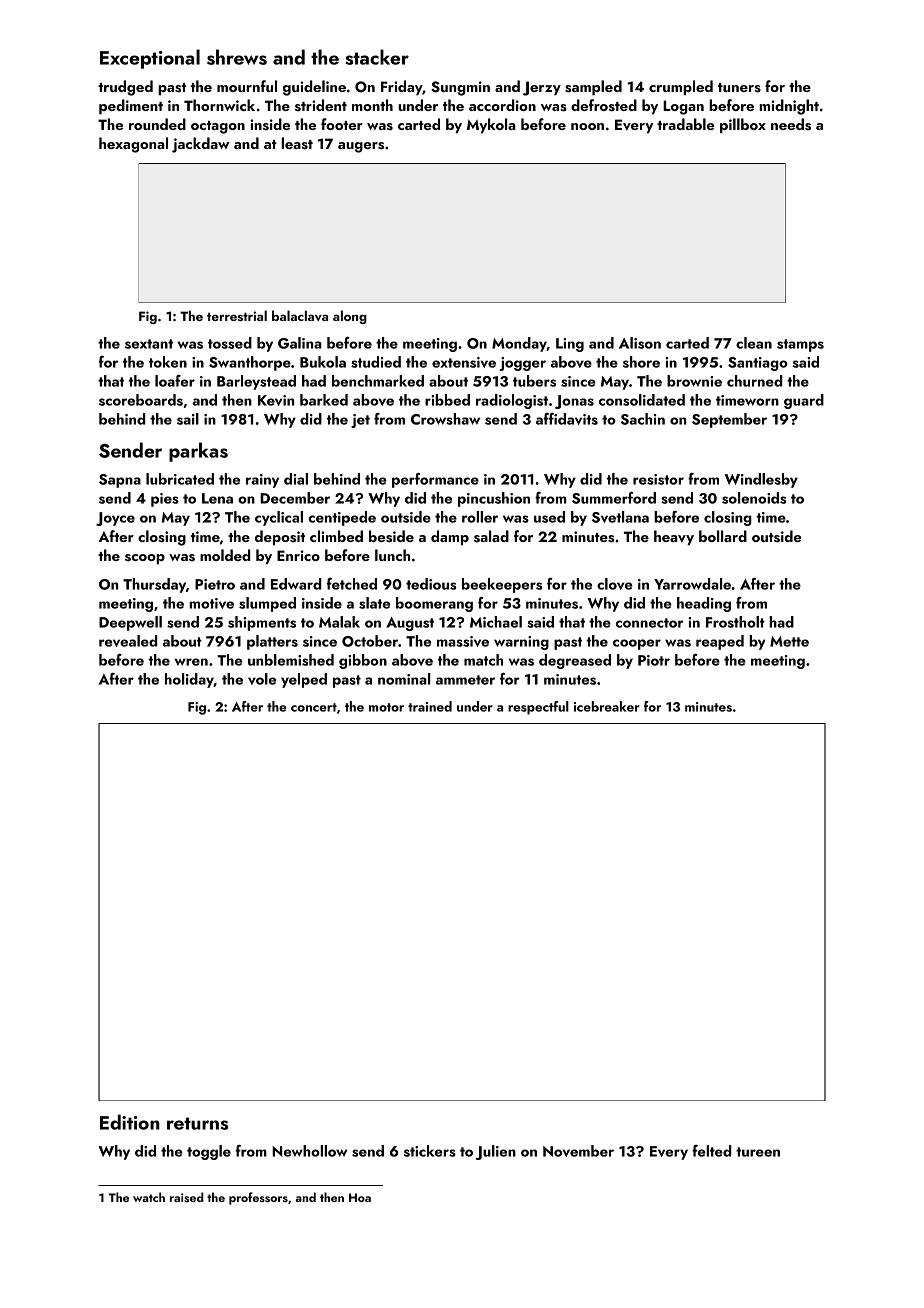 The width and height of the image is (924, 1308). What do you see at coordinates (686, 124) in the image?
I see `tradable` at bounding box center [686, 124].
